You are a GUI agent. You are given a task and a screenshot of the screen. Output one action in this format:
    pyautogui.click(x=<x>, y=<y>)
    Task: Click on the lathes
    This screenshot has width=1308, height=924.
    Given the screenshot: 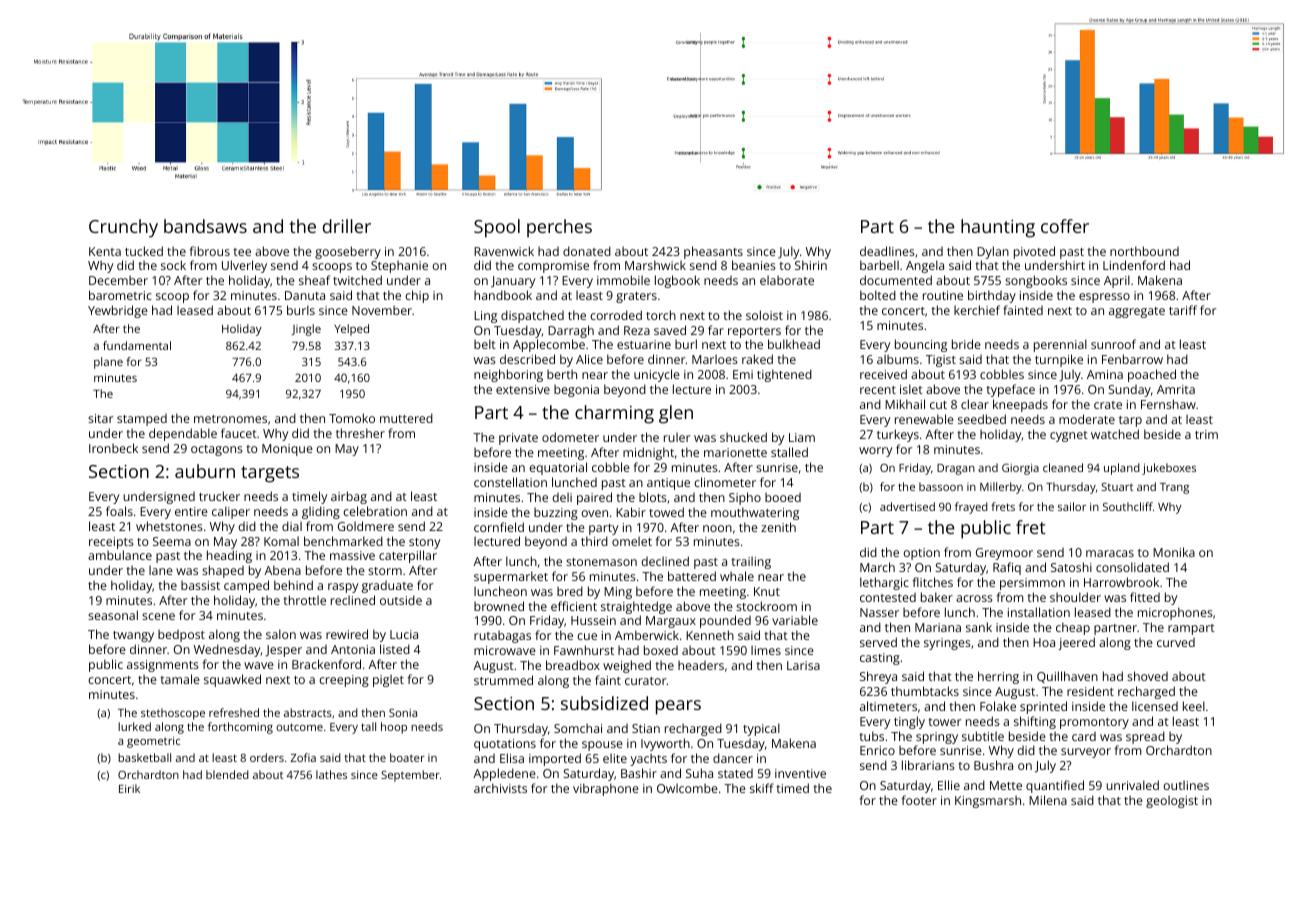 What is the action you would take?
    pyautogui.click(x=331, y=774)
